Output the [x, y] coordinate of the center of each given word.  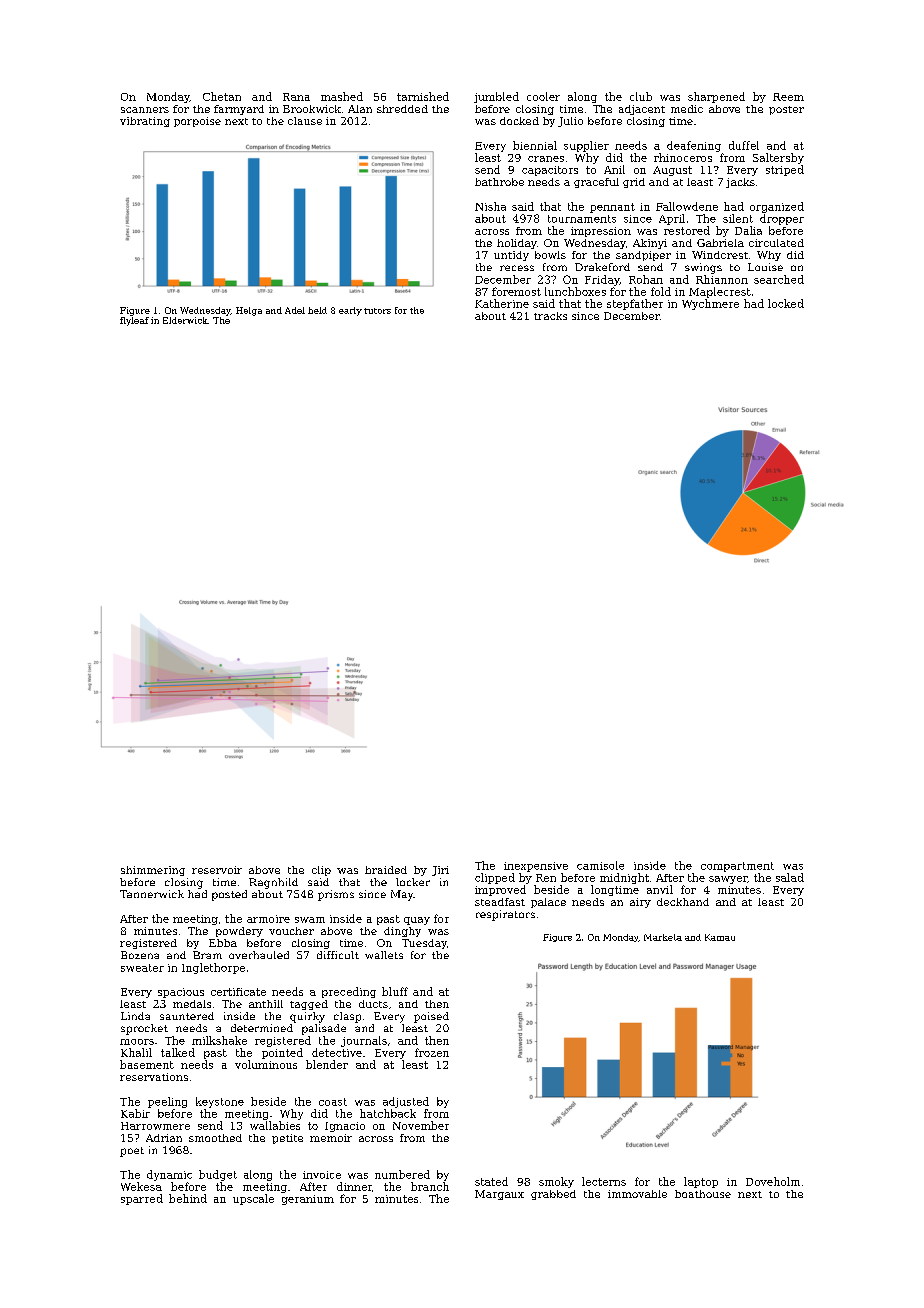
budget [218, 1175]
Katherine [502, 303]
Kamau [720, 937]
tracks [550, 316]
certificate [238, 992]
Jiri [440, 871]
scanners [145, 110]
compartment [737, 867]
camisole [600, 865]
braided [386, 870]
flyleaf [134, 321]
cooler [543, 96]
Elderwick [185, 320]
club [641, 96]
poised [431, 1017]
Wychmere [710, 304]
